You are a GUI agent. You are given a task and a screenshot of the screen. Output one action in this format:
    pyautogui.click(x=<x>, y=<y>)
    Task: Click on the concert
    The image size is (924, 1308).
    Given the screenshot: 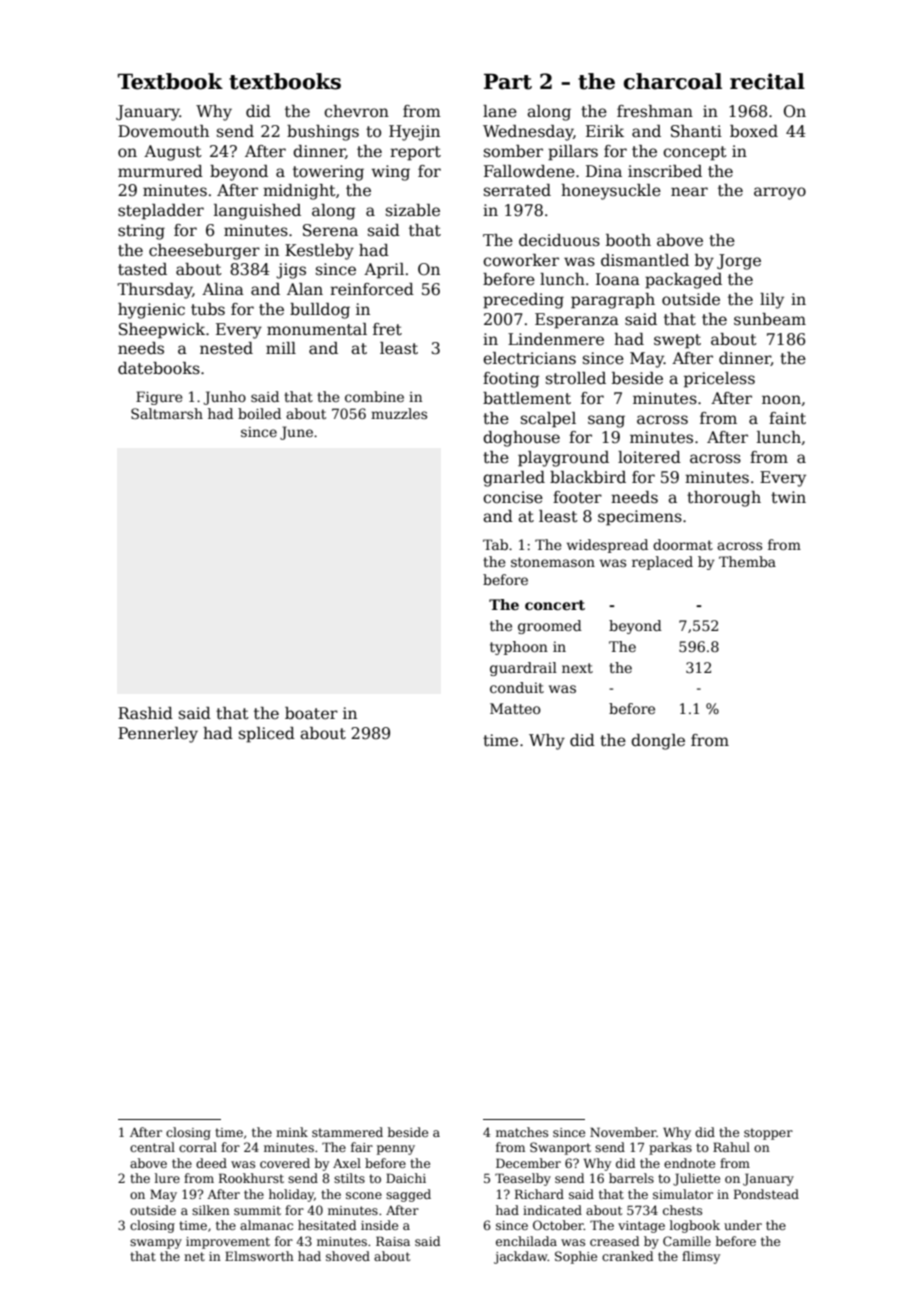 What is the action you would take?
    pyautogui.click(x=555, y=605)
